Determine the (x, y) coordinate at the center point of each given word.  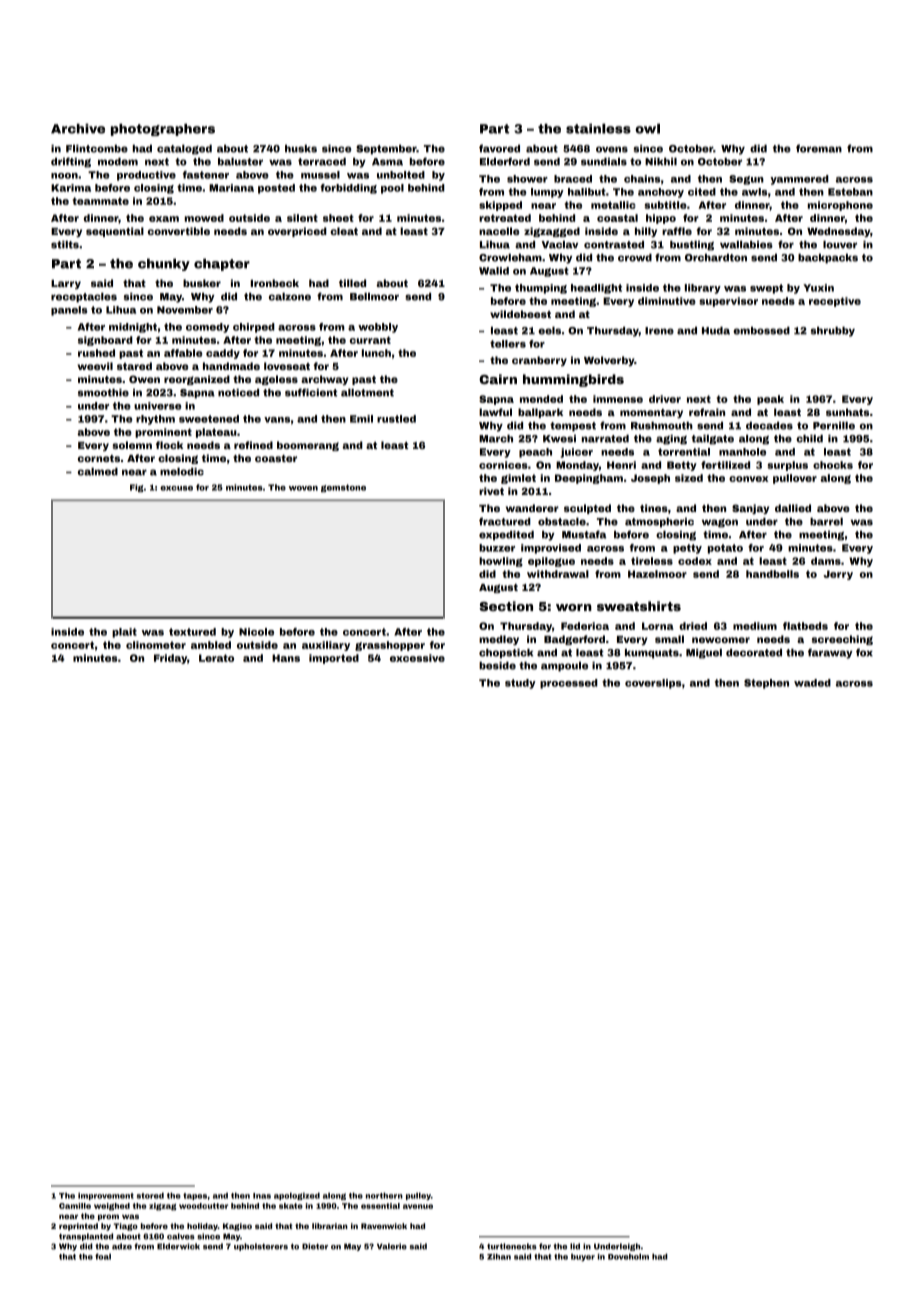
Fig (137, 488)
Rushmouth (662, 426)
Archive (78, 129)
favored (499, 148)
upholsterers (261, 1247)
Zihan (499, 1256)
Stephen (766, 684)
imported (334, 659)
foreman (819, 148)
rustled (396, 419)
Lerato (216, 658)
